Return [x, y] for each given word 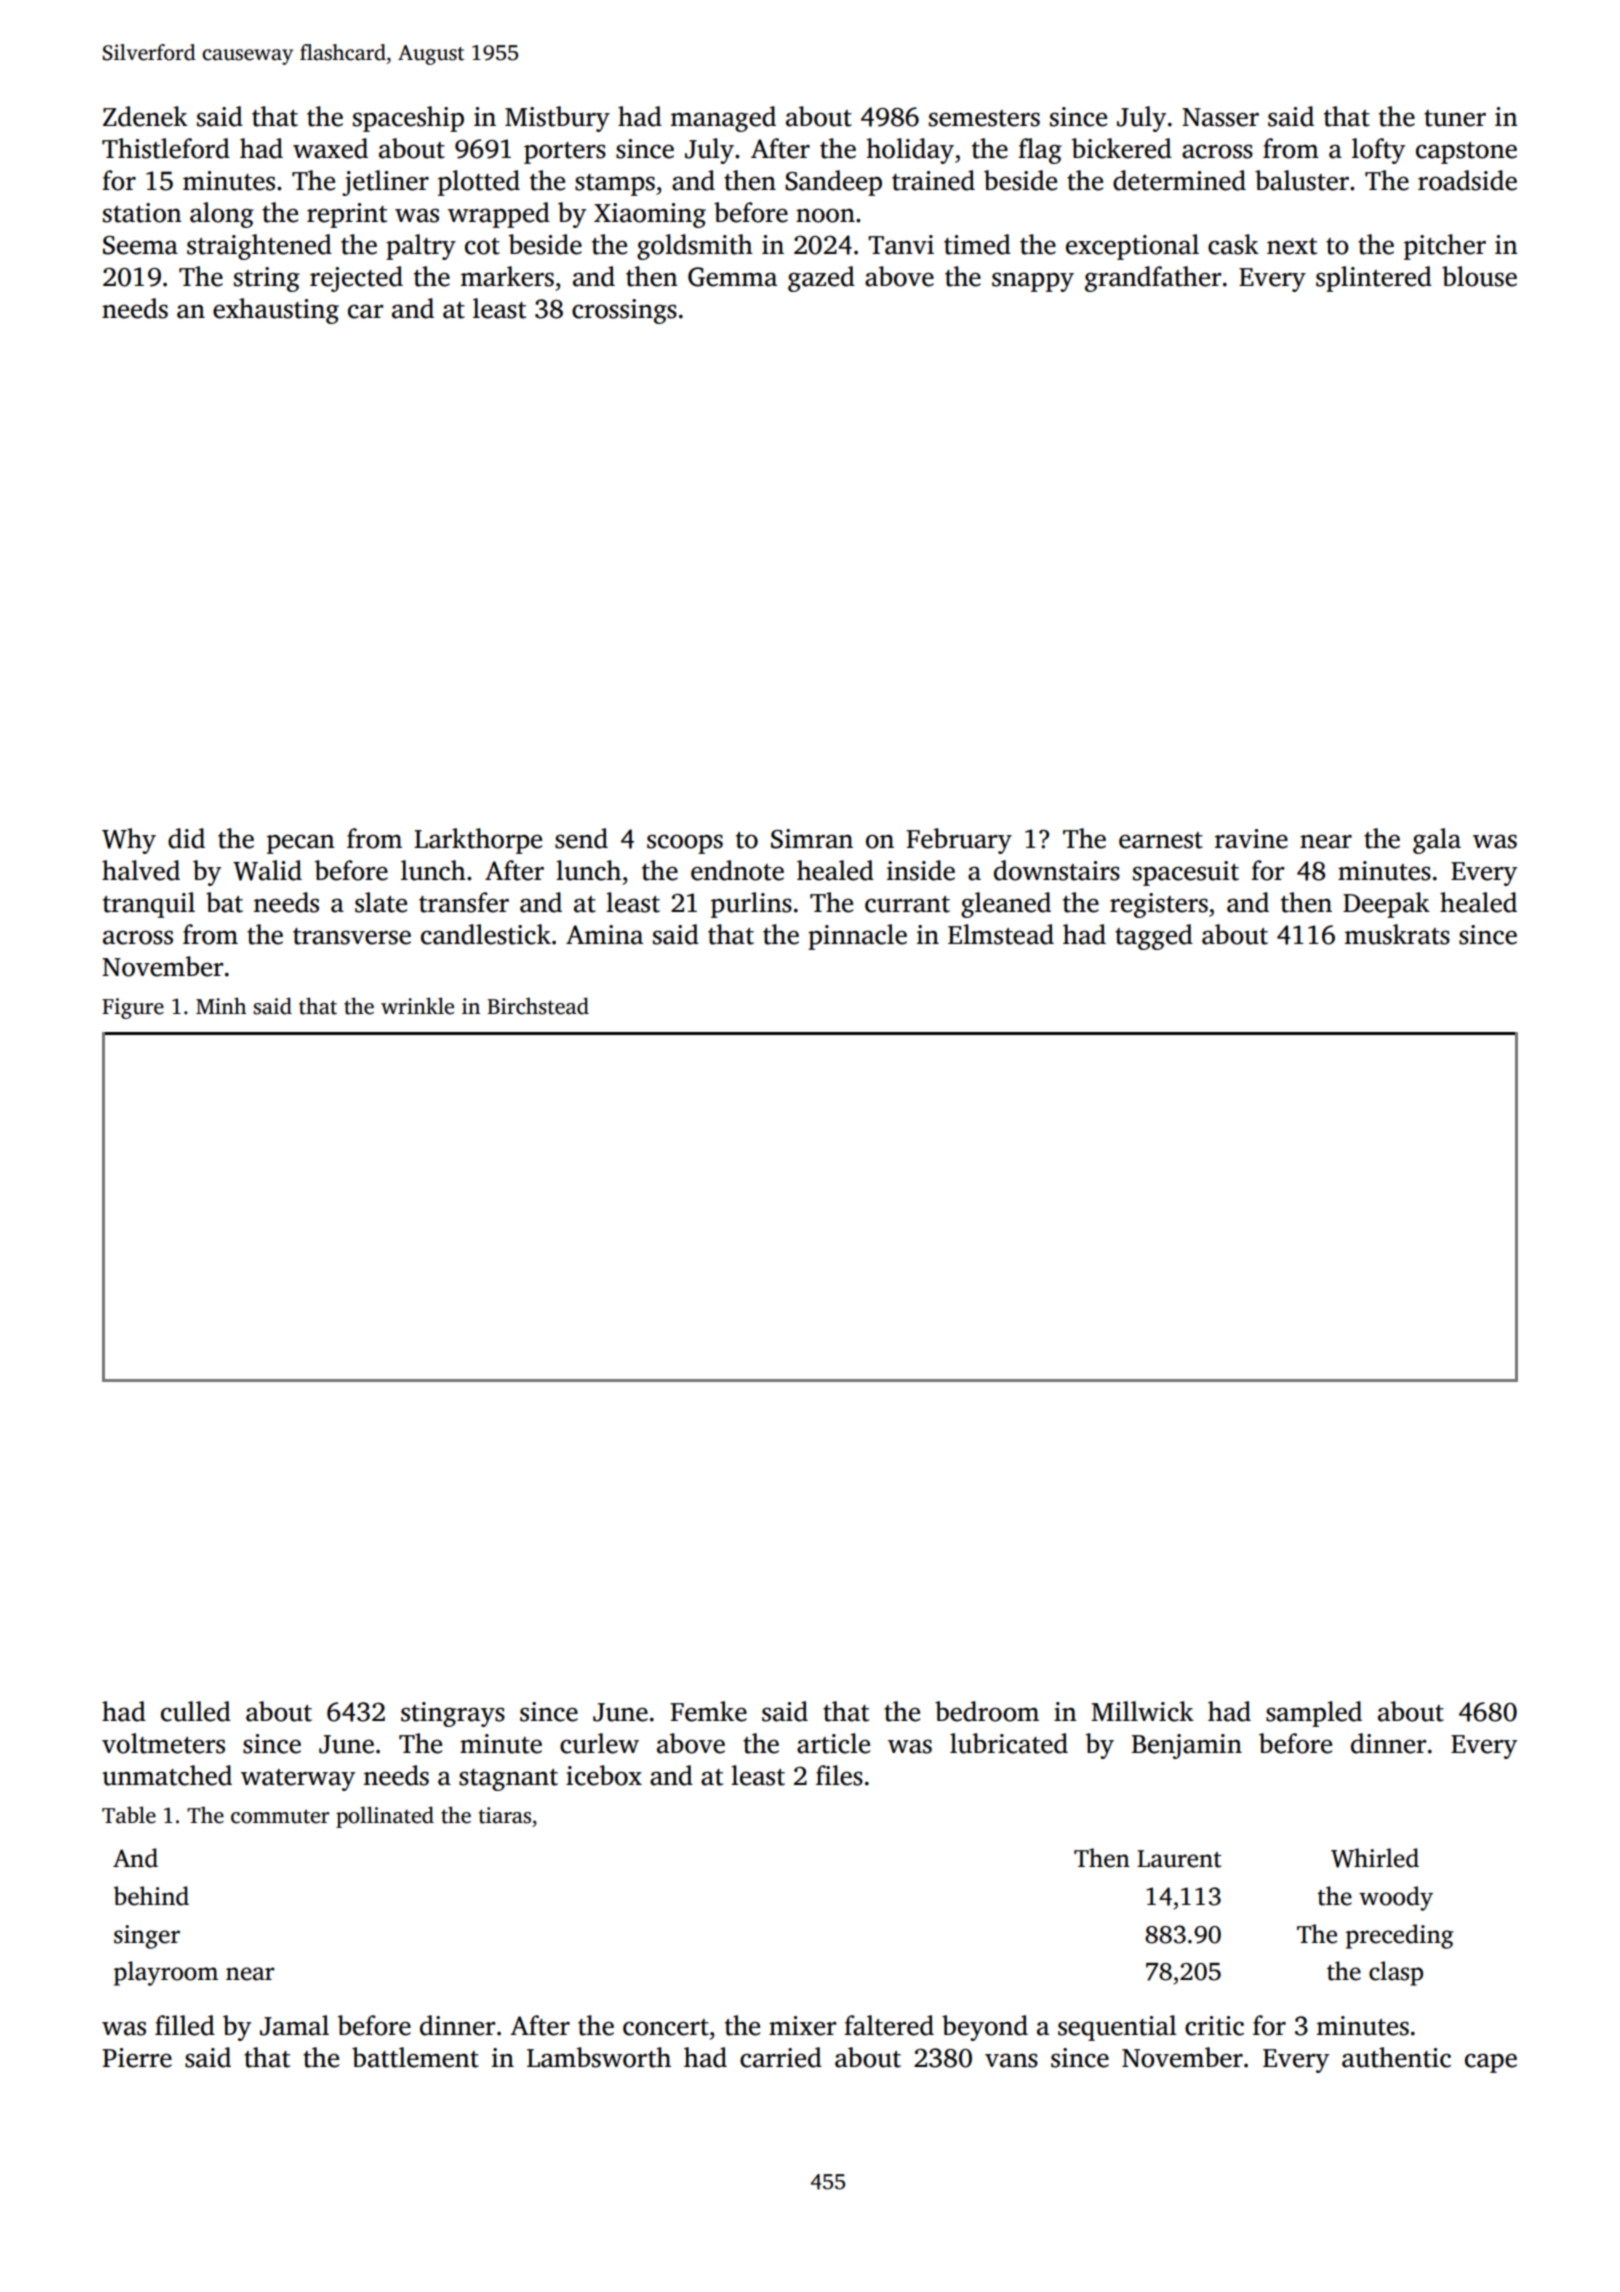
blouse [1479, 276]
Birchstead [538, 1006]
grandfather [1153, 279]
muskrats [1397, 934]
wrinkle [417, 1006]
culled [196, 1711]
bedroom [987, 1711]
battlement [415, 2057]
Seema [140, 245]
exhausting [276, 311]
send [581, 838]
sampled [1314, 1714]
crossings [624, 311]
